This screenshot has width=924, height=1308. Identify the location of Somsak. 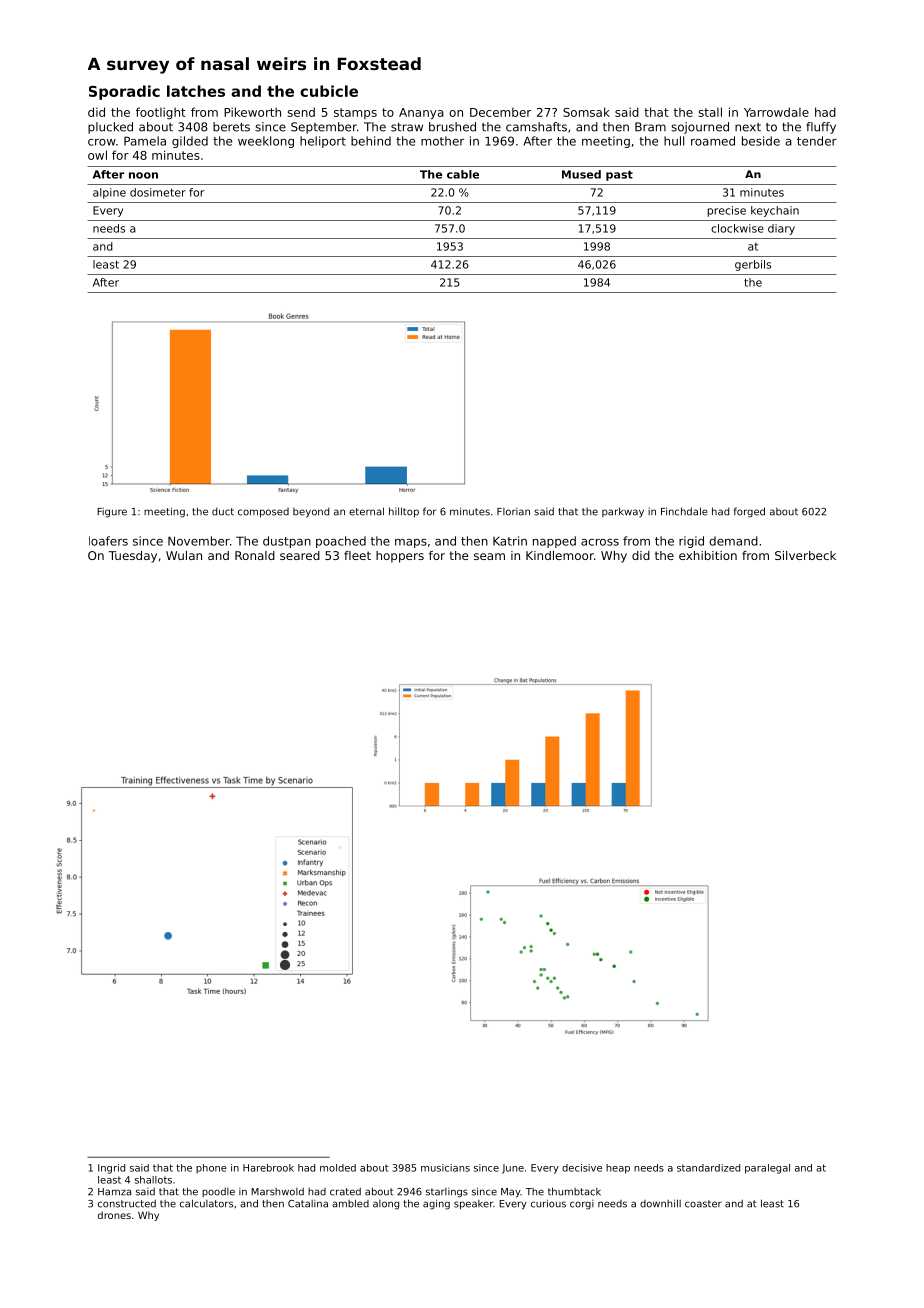
(586, 112).
